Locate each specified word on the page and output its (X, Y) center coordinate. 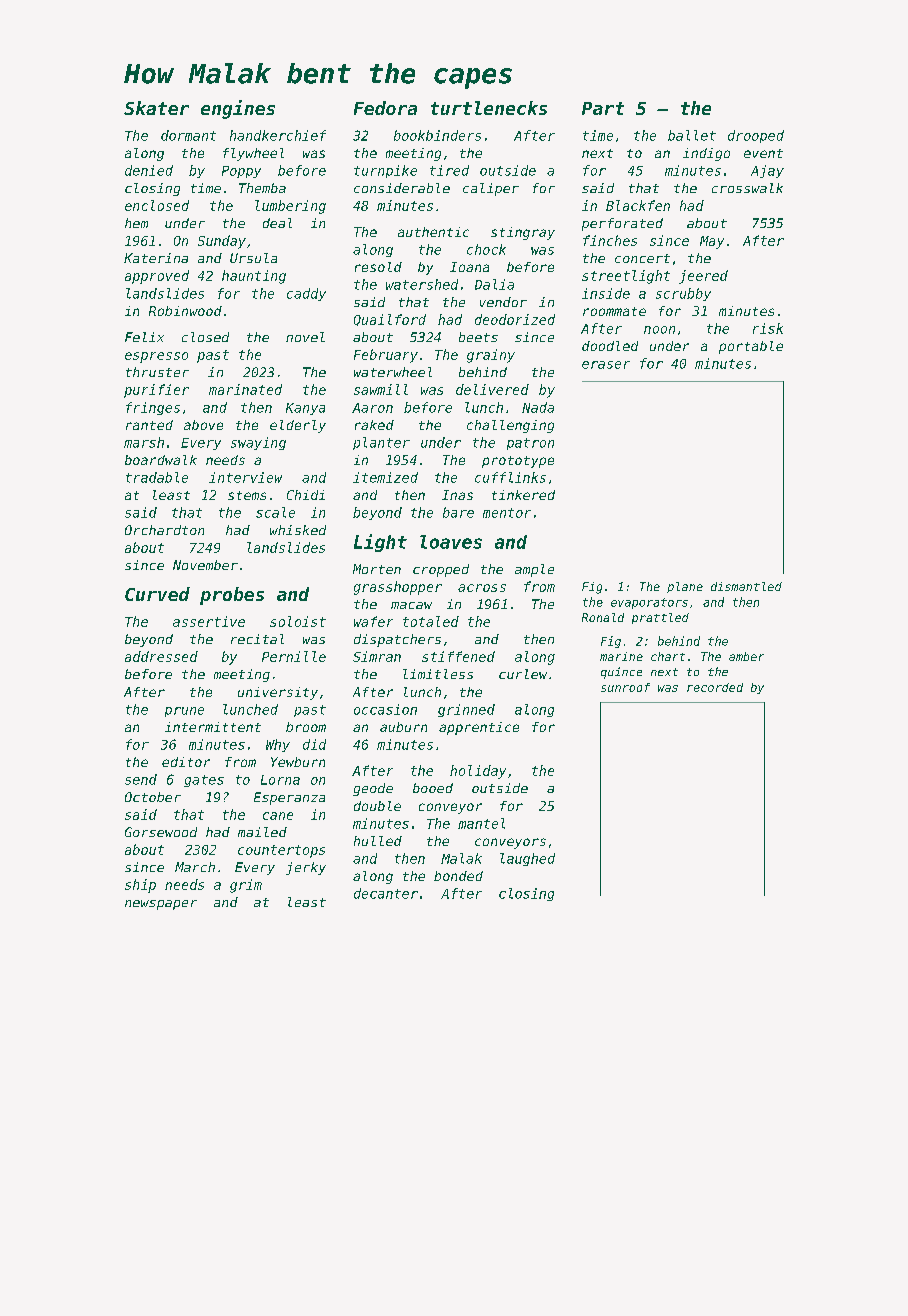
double (377, 806)
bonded (458, 876)
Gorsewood (161, 832)
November (205, 565)
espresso (156, 357)
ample (534, 570)
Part (603, 108)
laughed (527, 859)
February (386, 356)
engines (238, 109)
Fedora (385, 108)
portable (751, 347)
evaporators (649, 603)
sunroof (625, 687)
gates (204, 781)
